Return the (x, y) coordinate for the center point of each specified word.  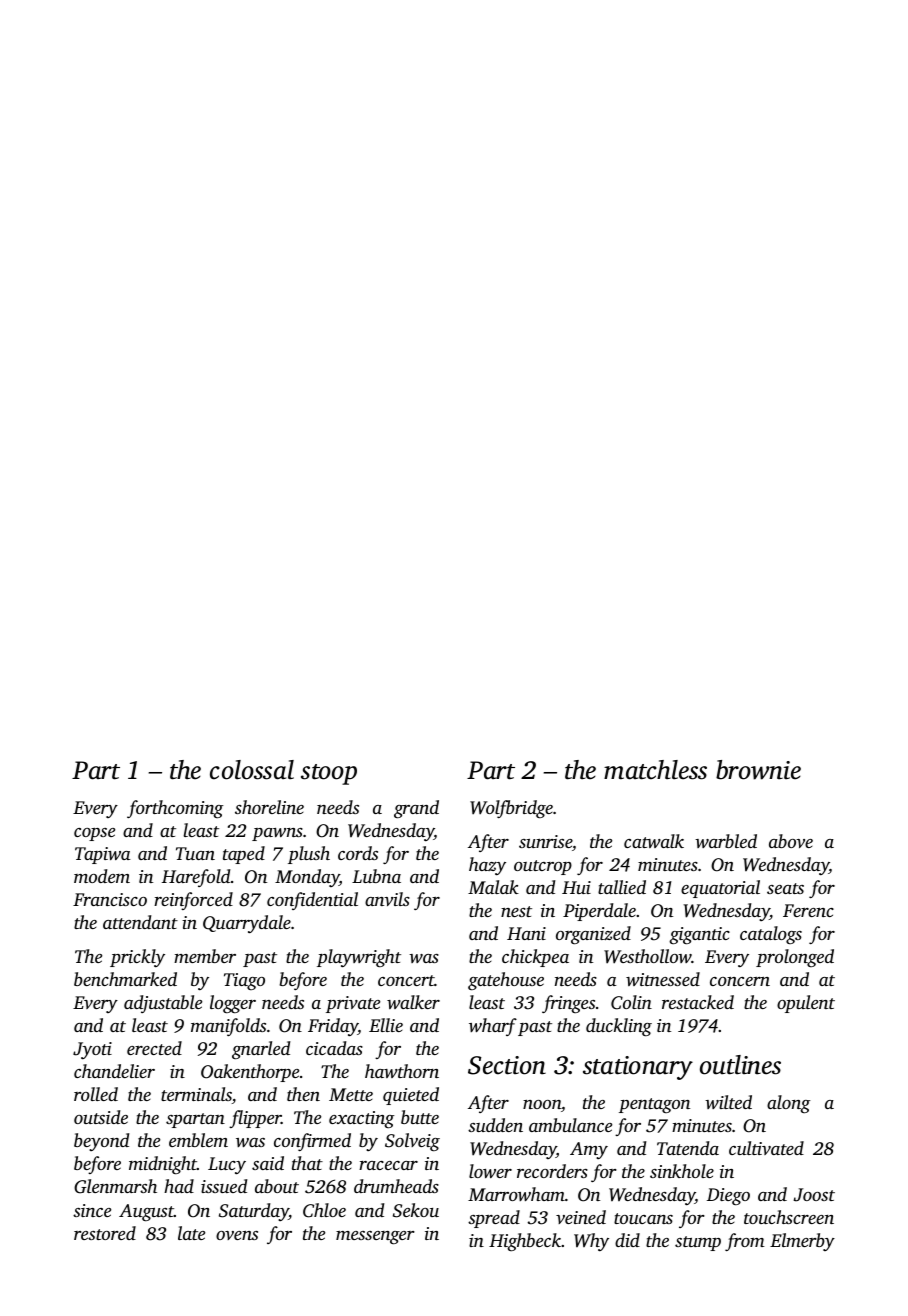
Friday (333, 1027)
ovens (237, 1235)
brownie (758, 770)
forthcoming (175, 809)
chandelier (114, 1071)
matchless (655, 770)
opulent (806, 1004)
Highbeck (525, 1242)
